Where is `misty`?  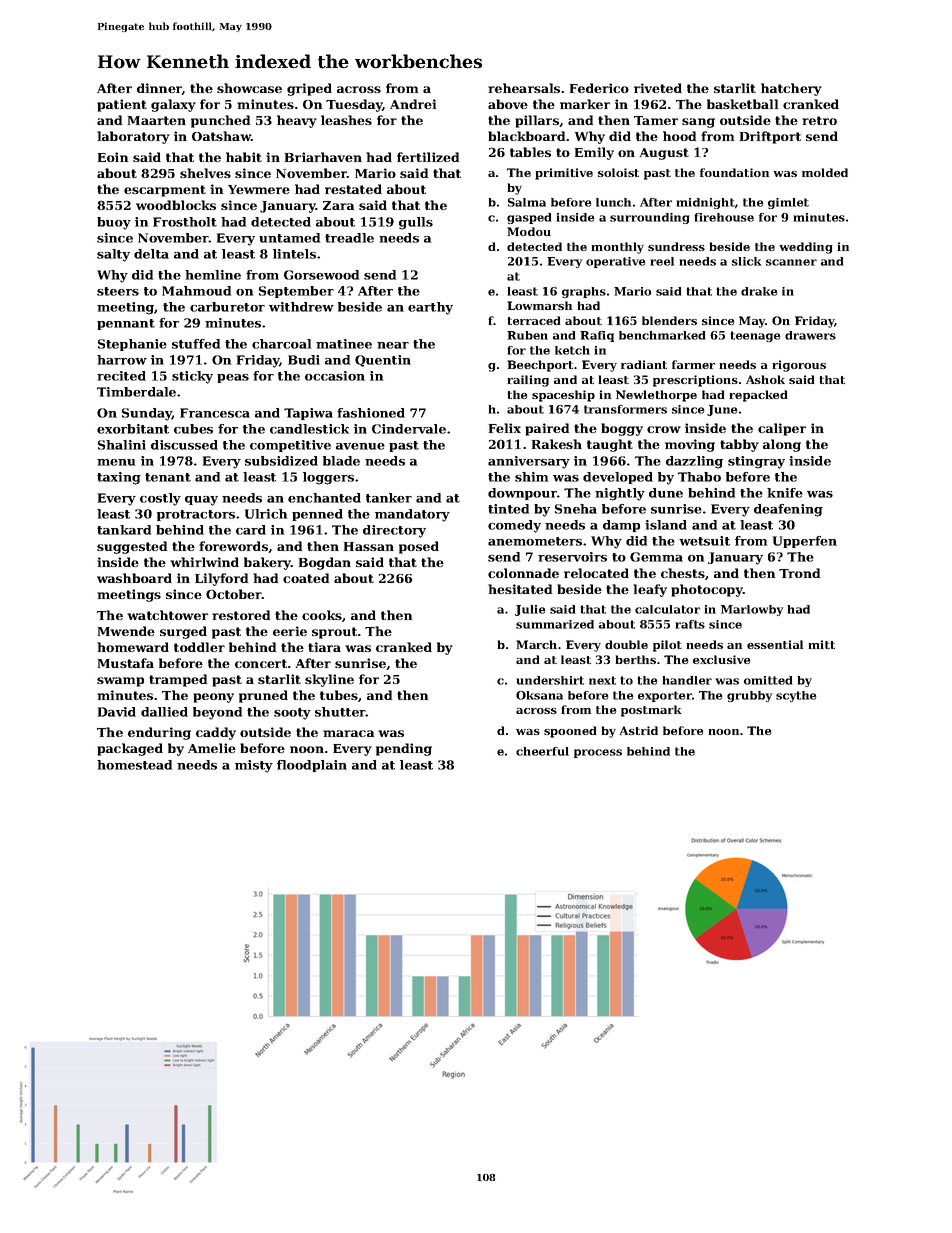
misty is located at coordinates (254, 766).
